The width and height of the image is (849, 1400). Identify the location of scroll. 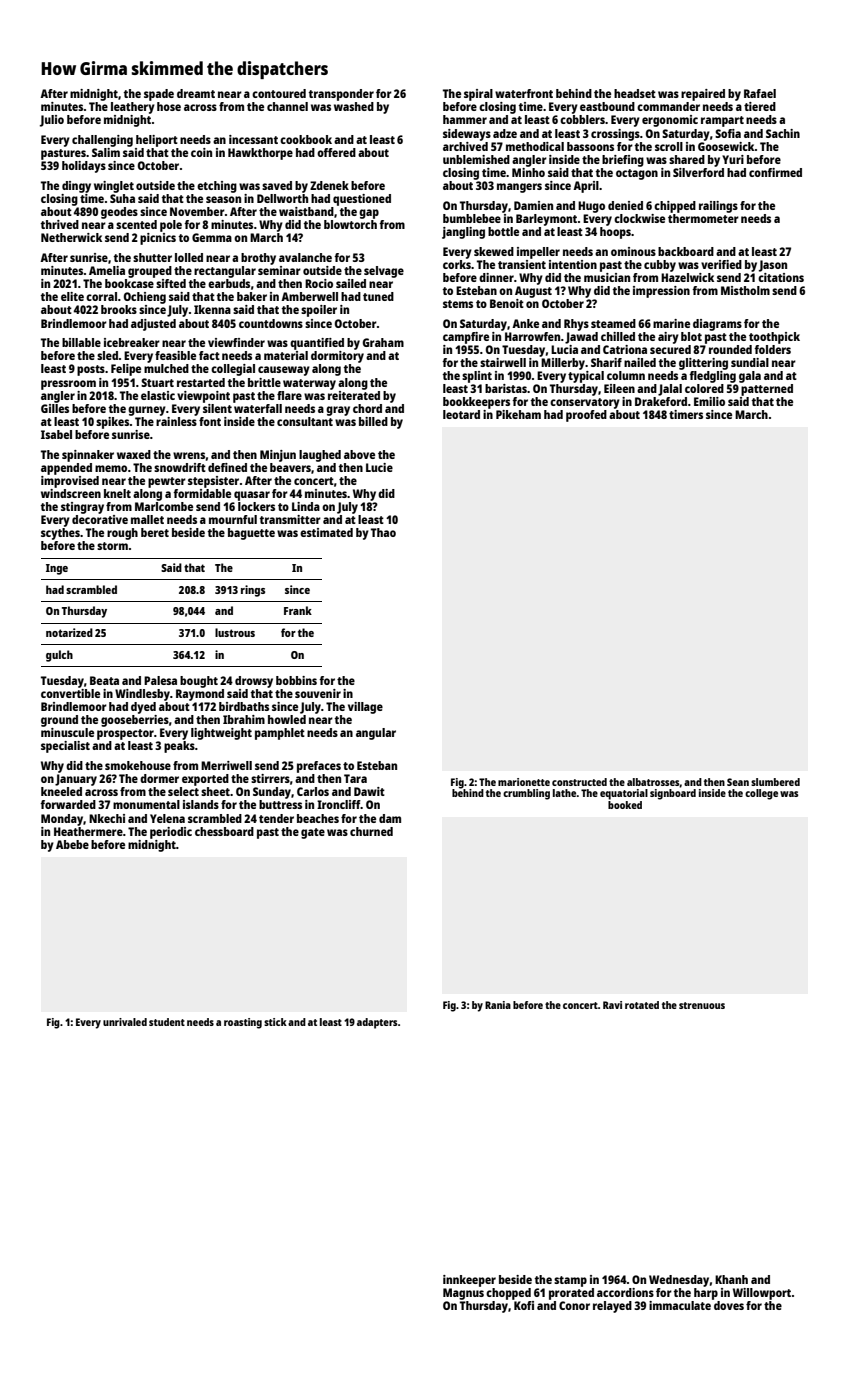
(669, 146).
